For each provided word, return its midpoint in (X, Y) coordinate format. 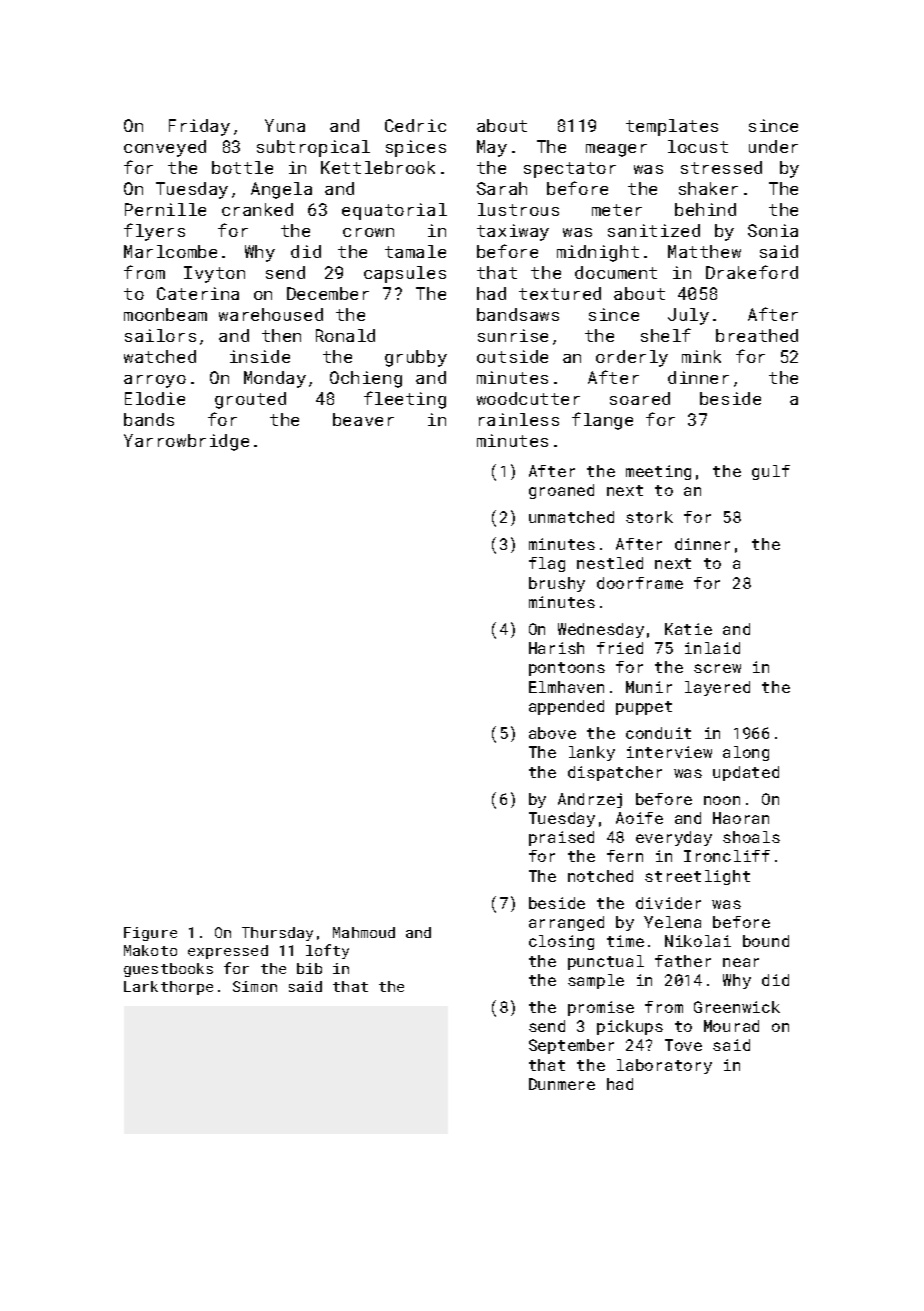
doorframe (640, 583)
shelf (666, 335)
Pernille (165, 209)
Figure (150, 934)
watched (160, 356)
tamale (415, 251)
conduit (658, 733)
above (552, 733)
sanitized (654, 230)
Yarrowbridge (186, 442)
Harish (556, 648)
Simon (255, 986)
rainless (519, 419)
